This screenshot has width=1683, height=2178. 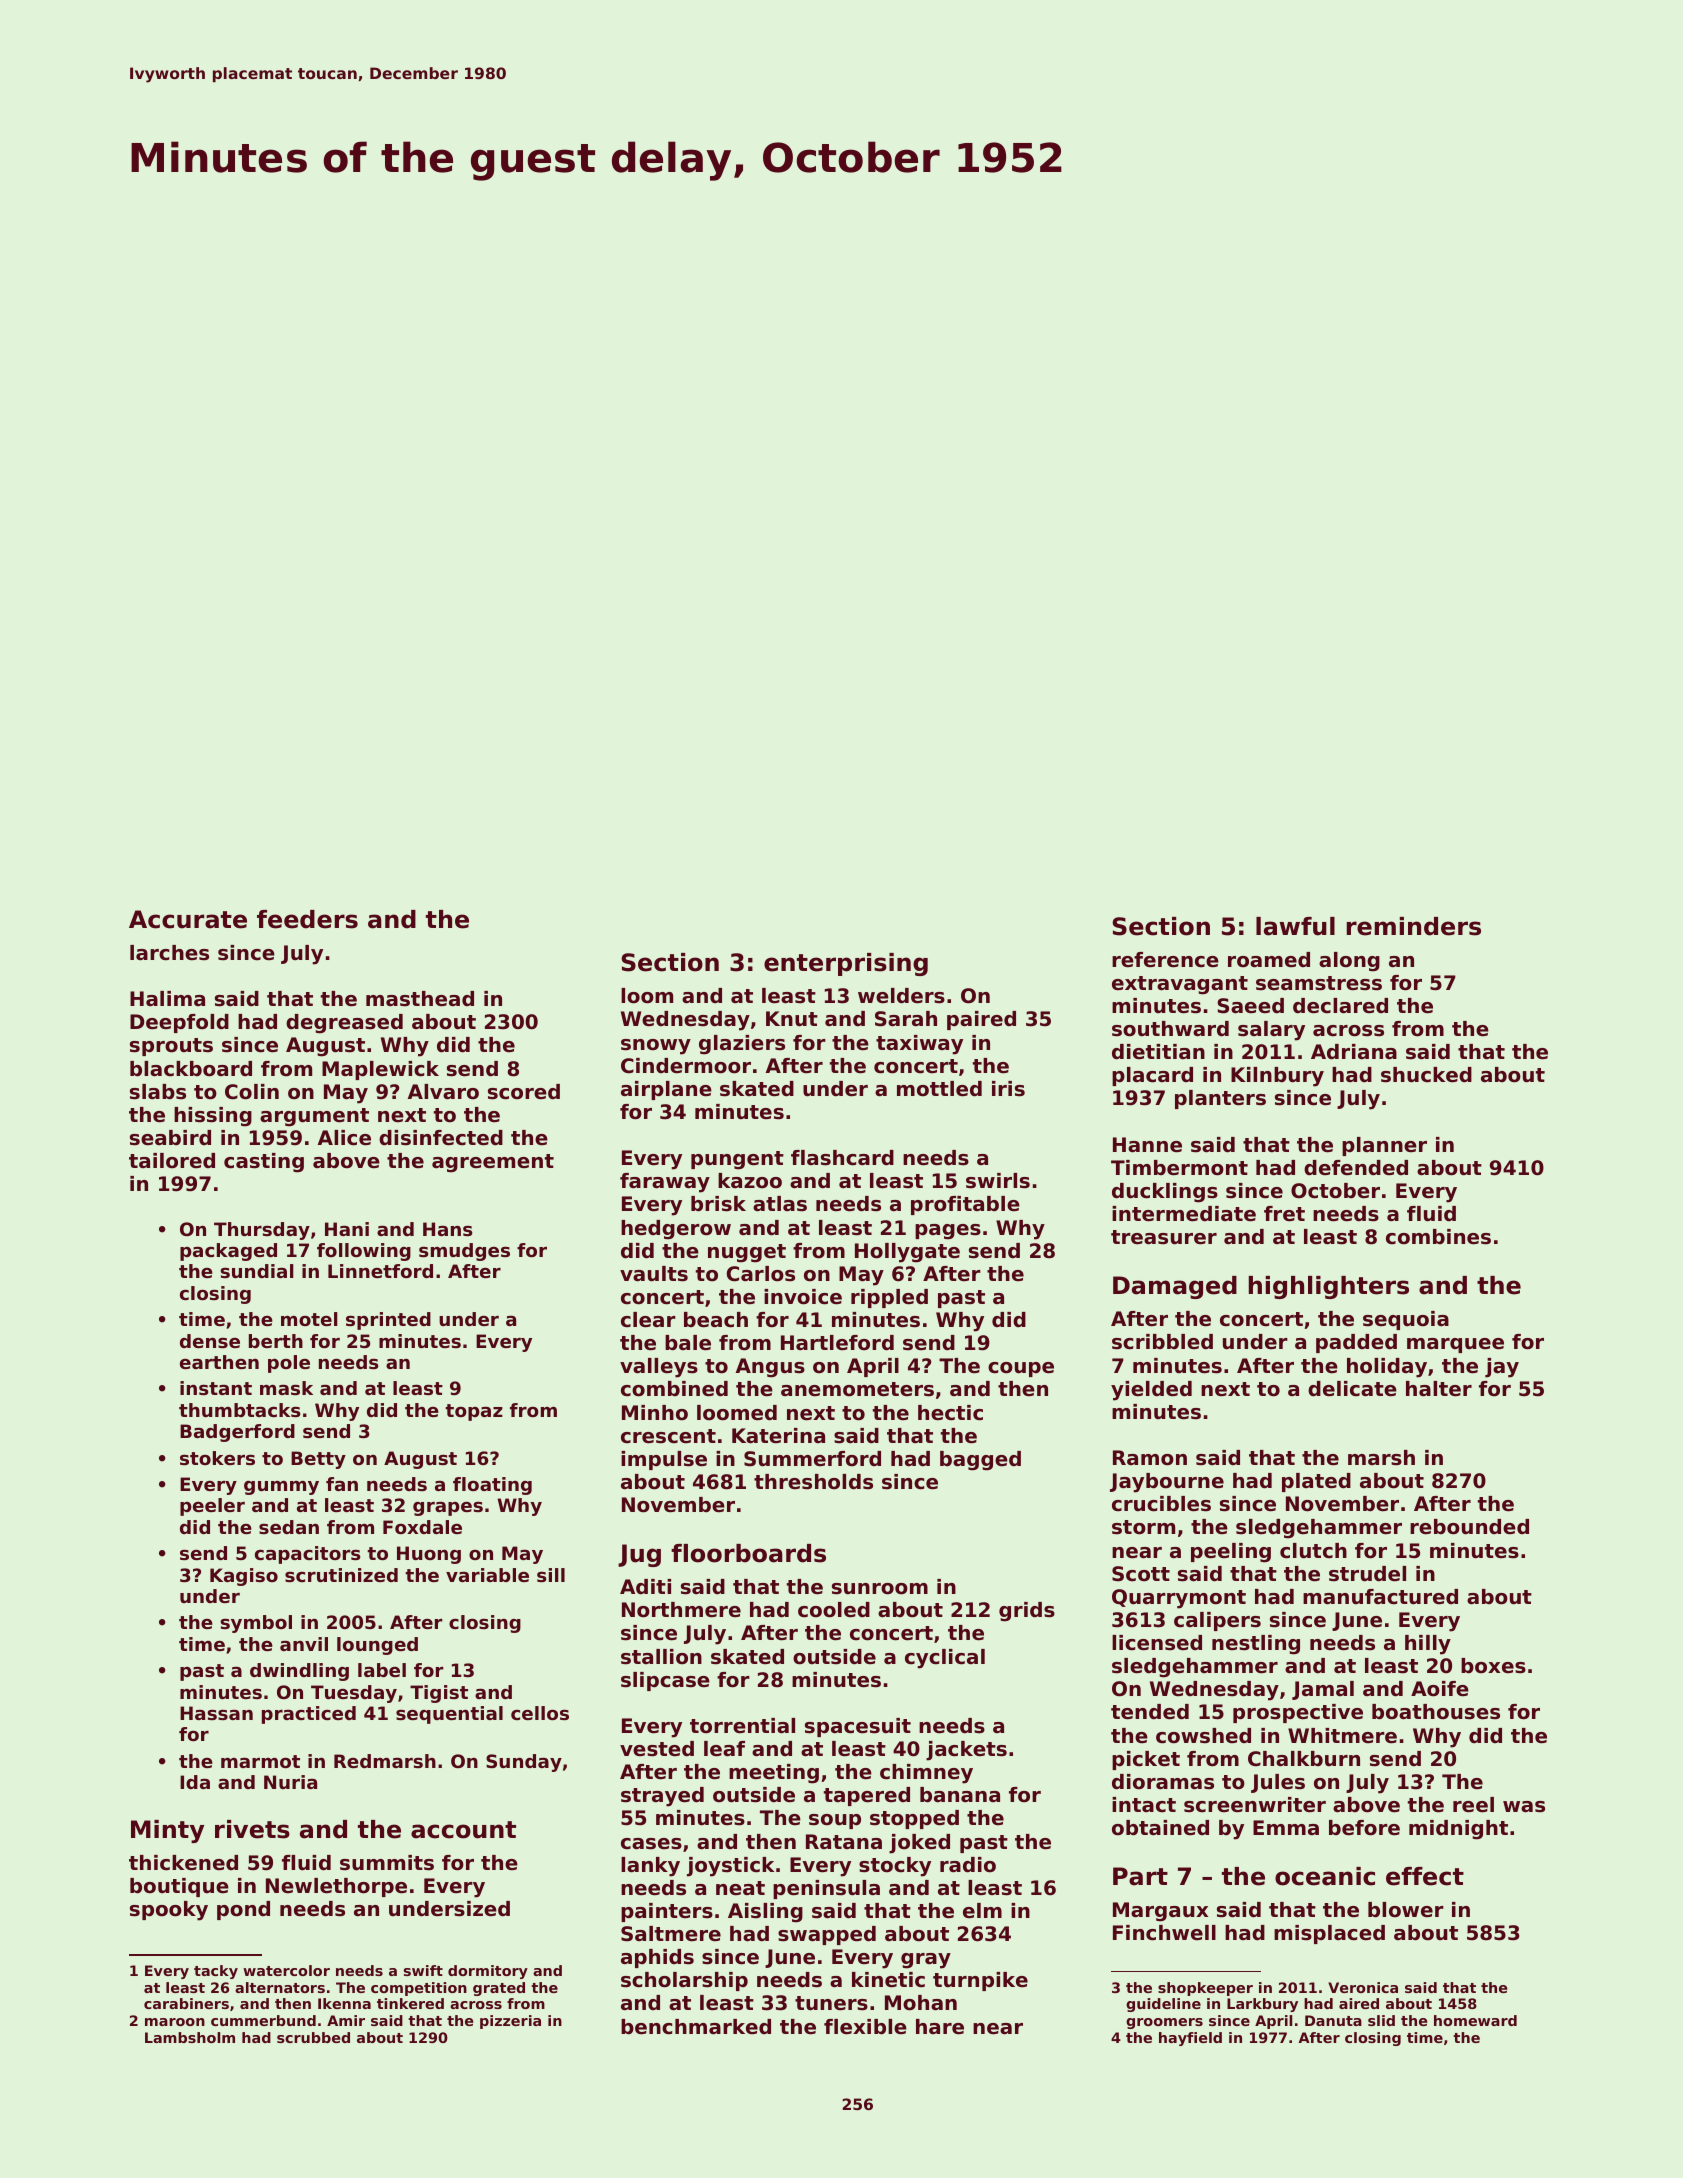 I want to click on cooled, so click(x=834, y=1610).
